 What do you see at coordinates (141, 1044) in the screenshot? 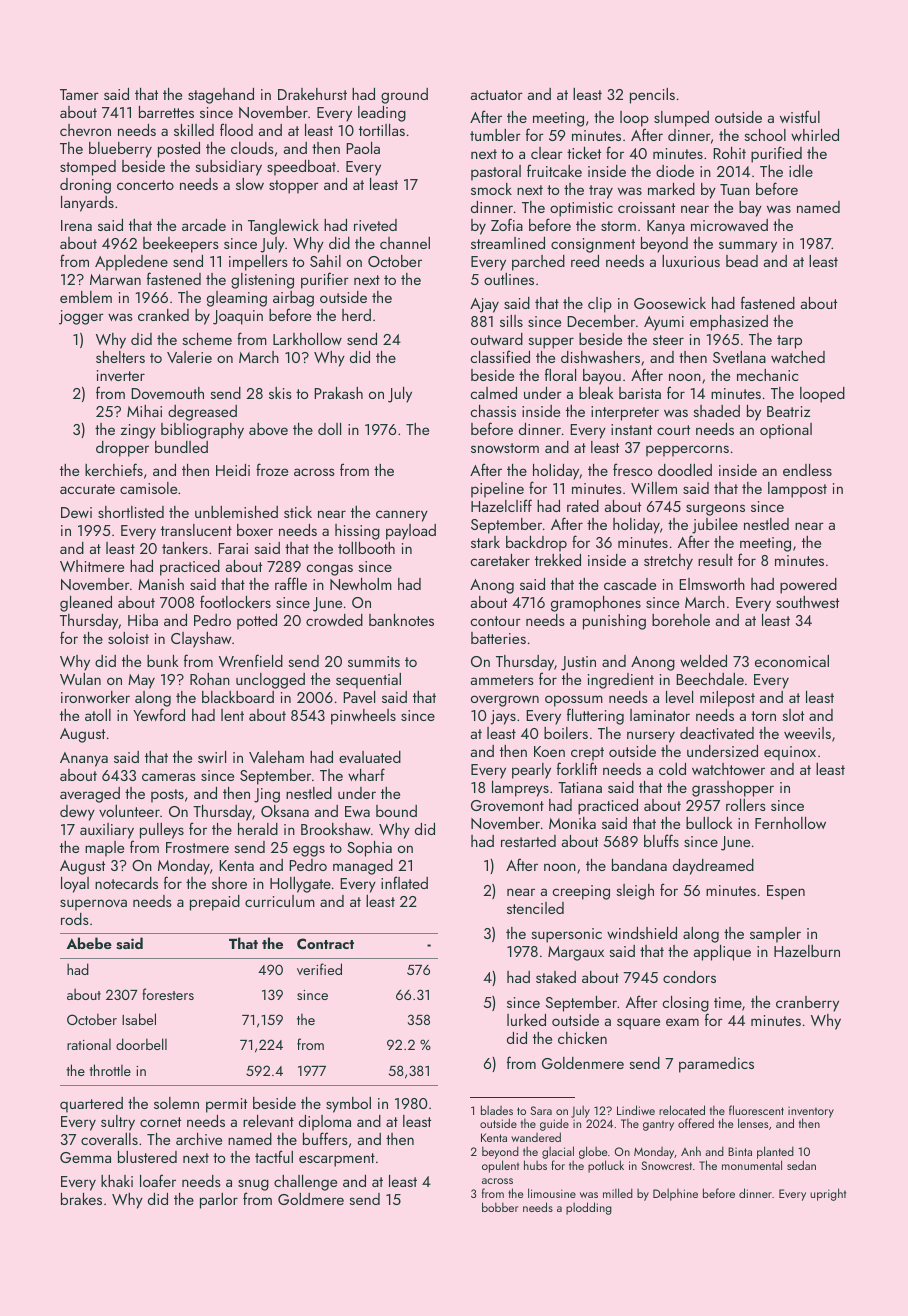
I see `doorbell` at bounding box center [141, 1044].
